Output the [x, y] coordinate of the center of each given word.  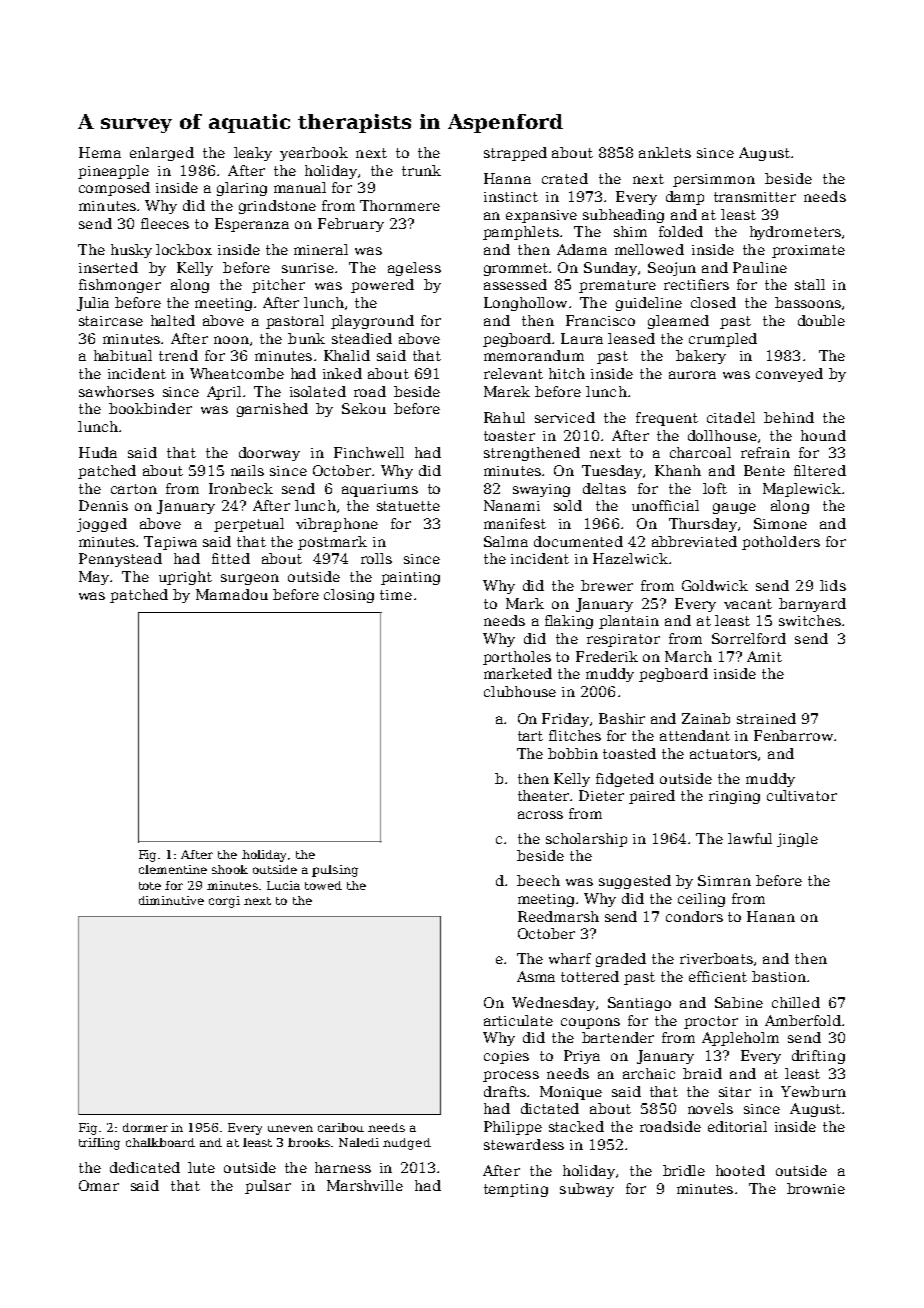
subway [587, 1190]
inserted [108, 267]
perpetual [249, 525]
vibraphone [337, 525]
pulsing [335, 871]
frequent [667, 419]
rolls [376, 558]
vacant [748, 604]
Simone [780, 523]
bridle [684, 1170]
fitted [231, 558]
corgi [224, 902]
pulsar [268, 1187]
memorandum [534, 355]
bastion [779, 976]
